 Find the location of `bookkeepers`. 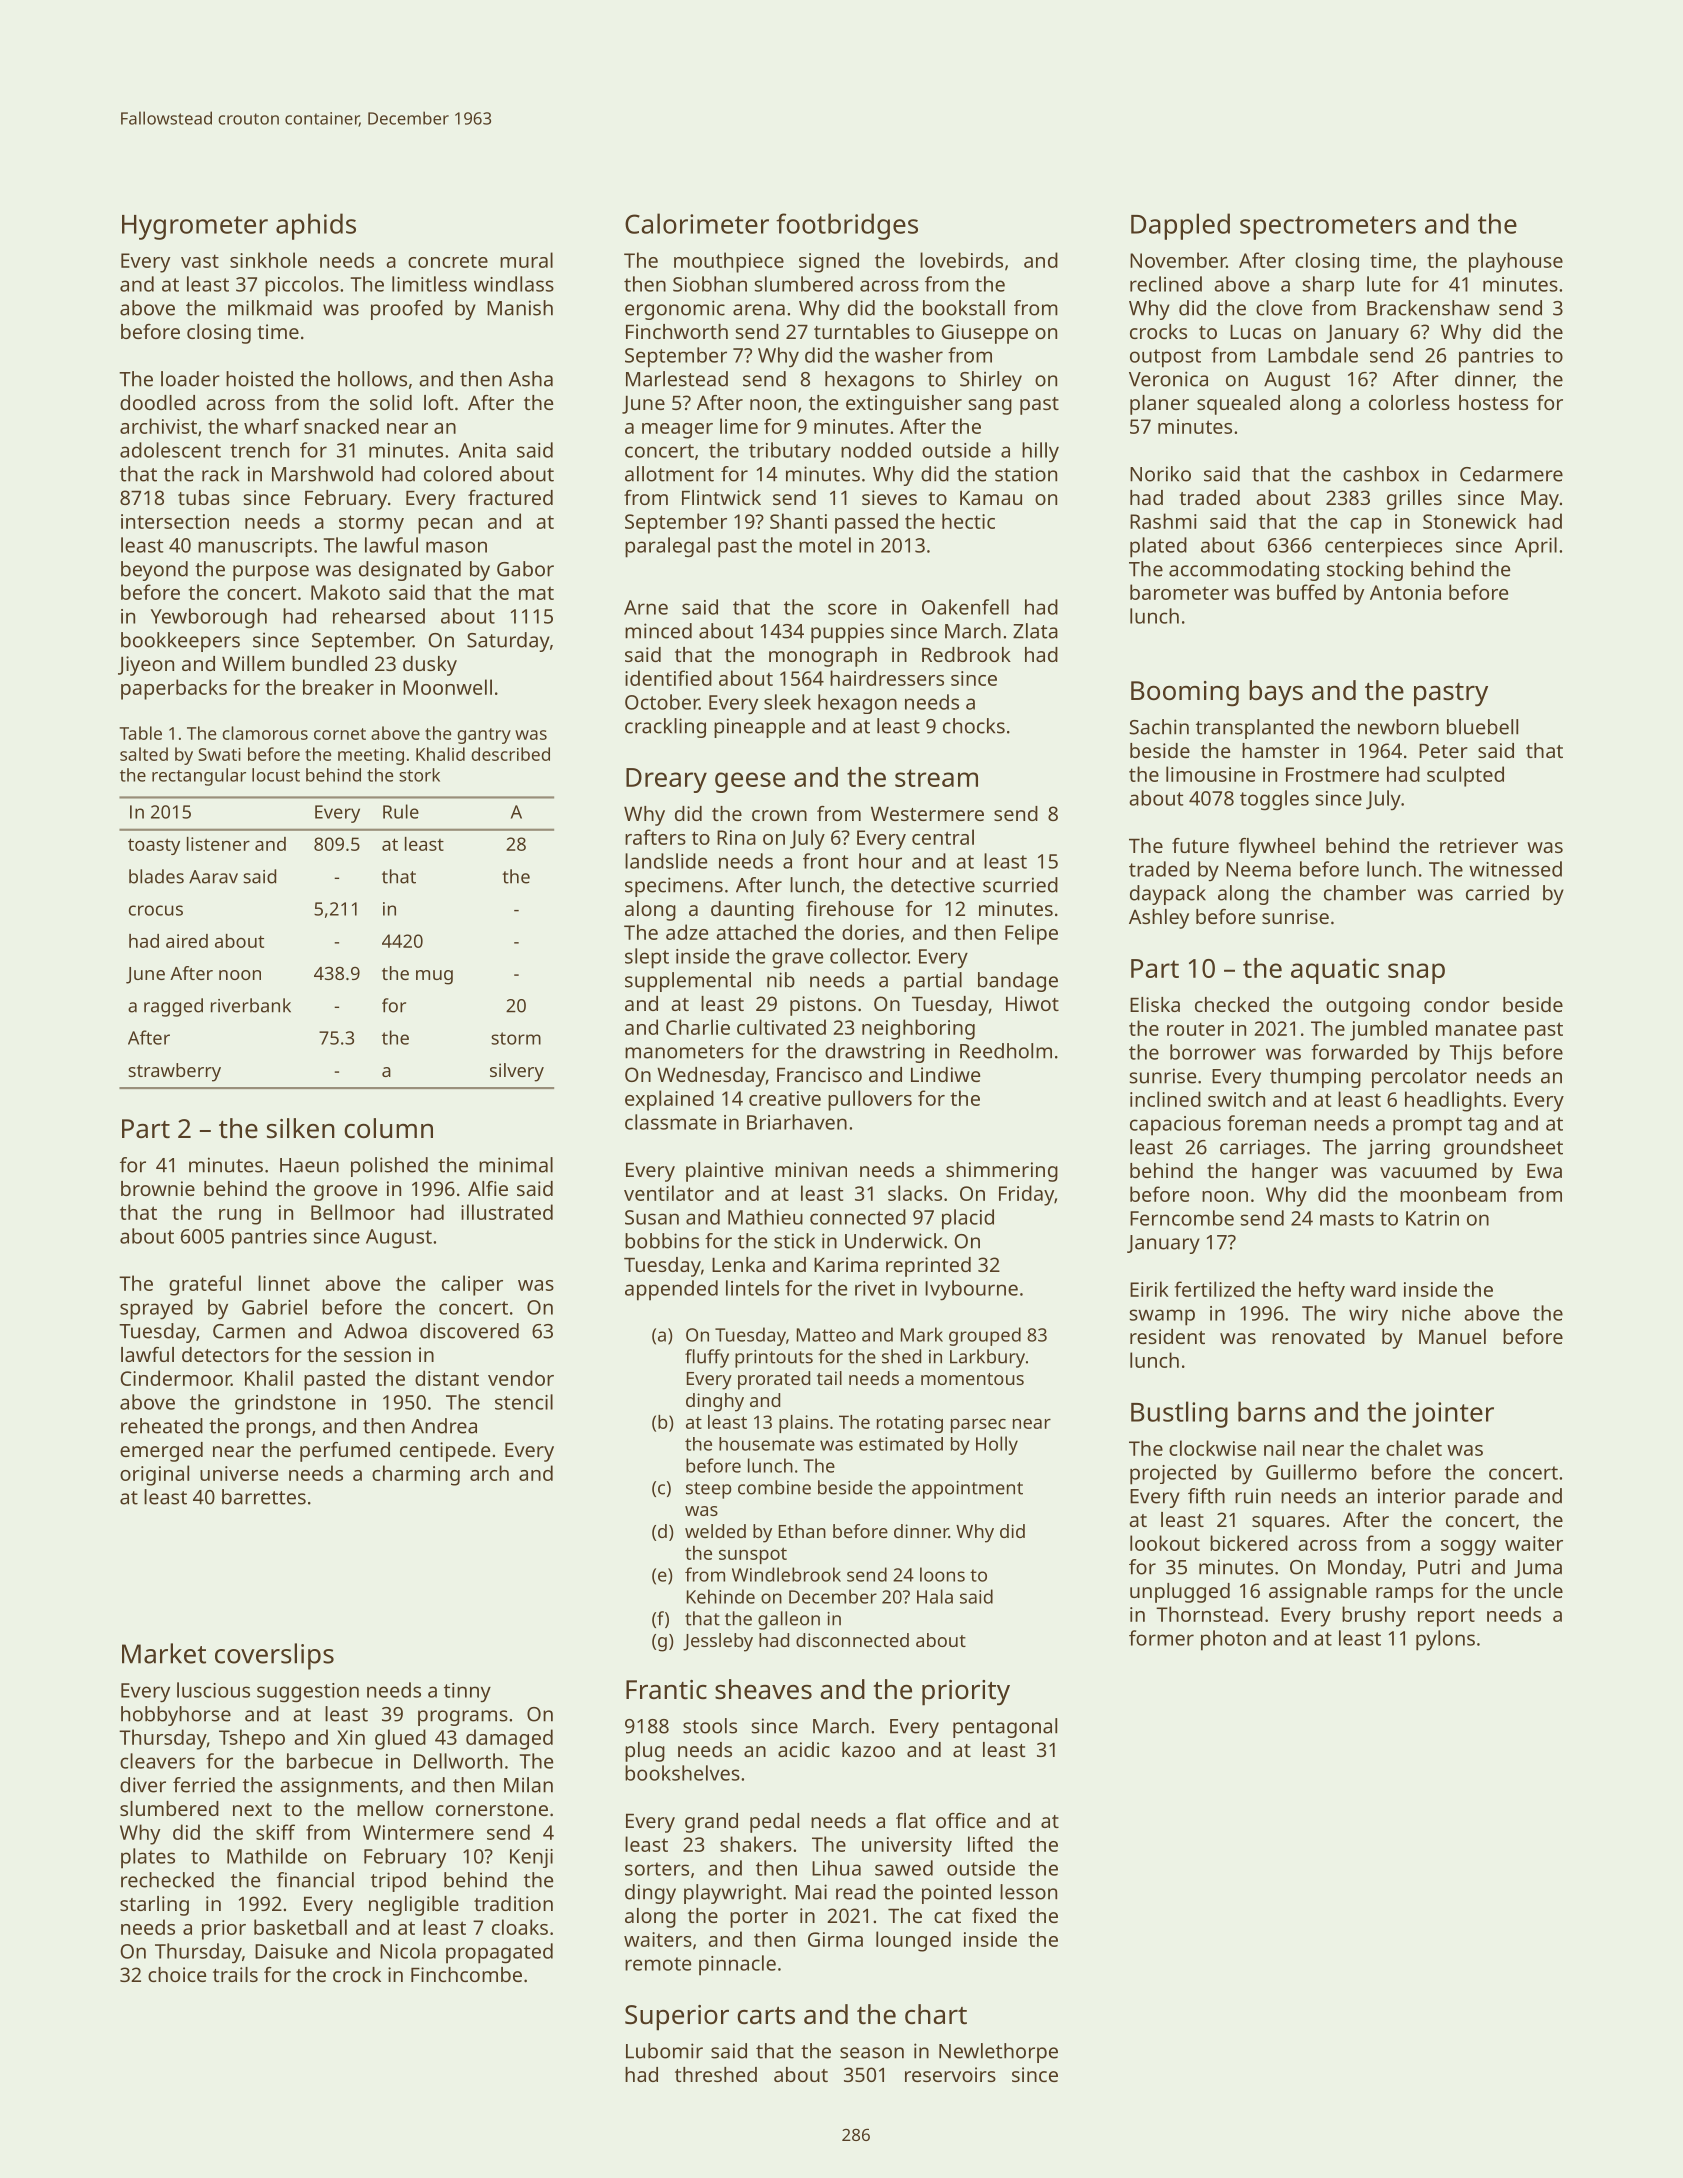

bookkeepers is located at coordinates (180, 642).
